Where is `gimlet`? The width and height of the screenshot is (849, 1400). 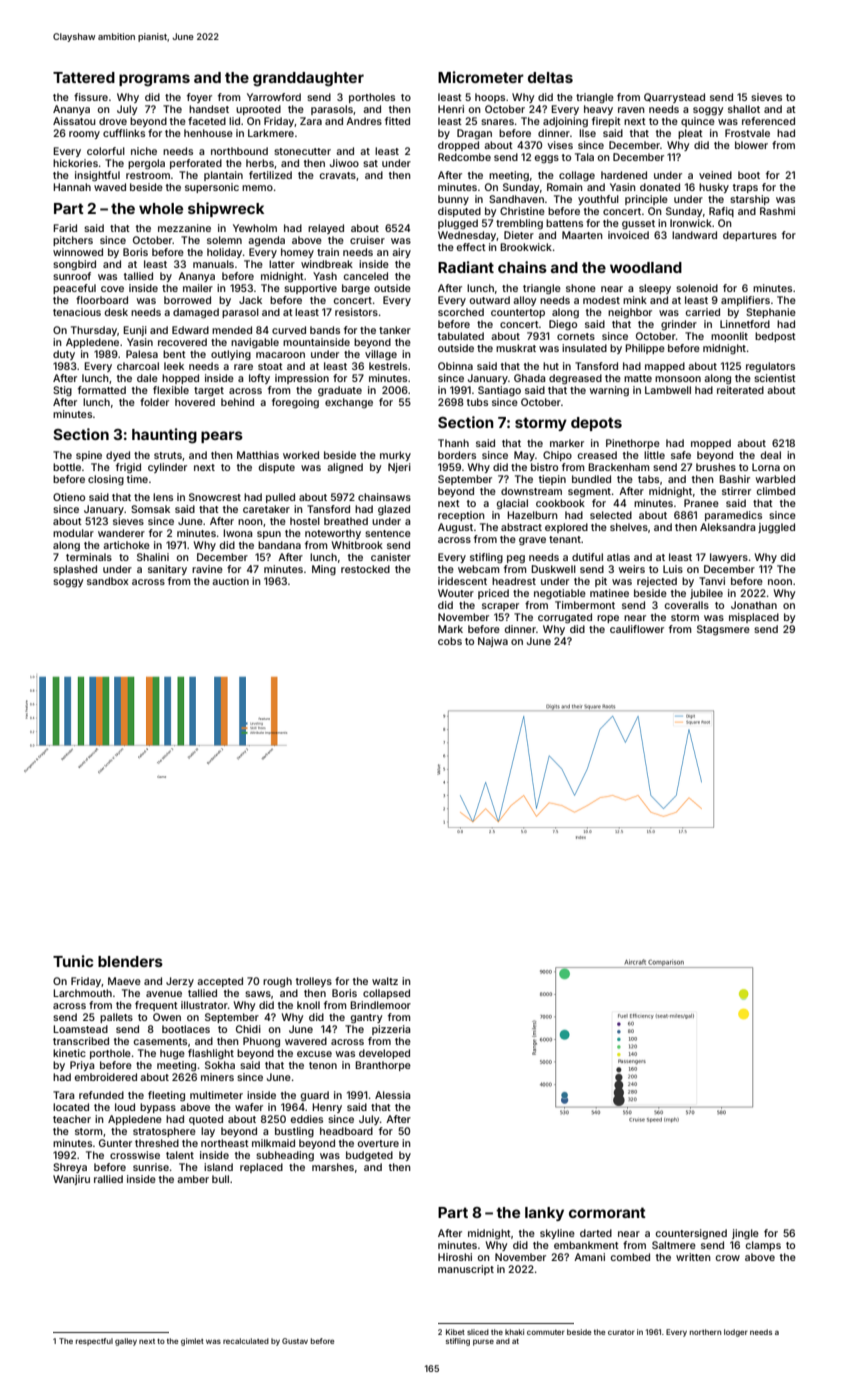 gimlet is located at coordinates (192, 1342).
